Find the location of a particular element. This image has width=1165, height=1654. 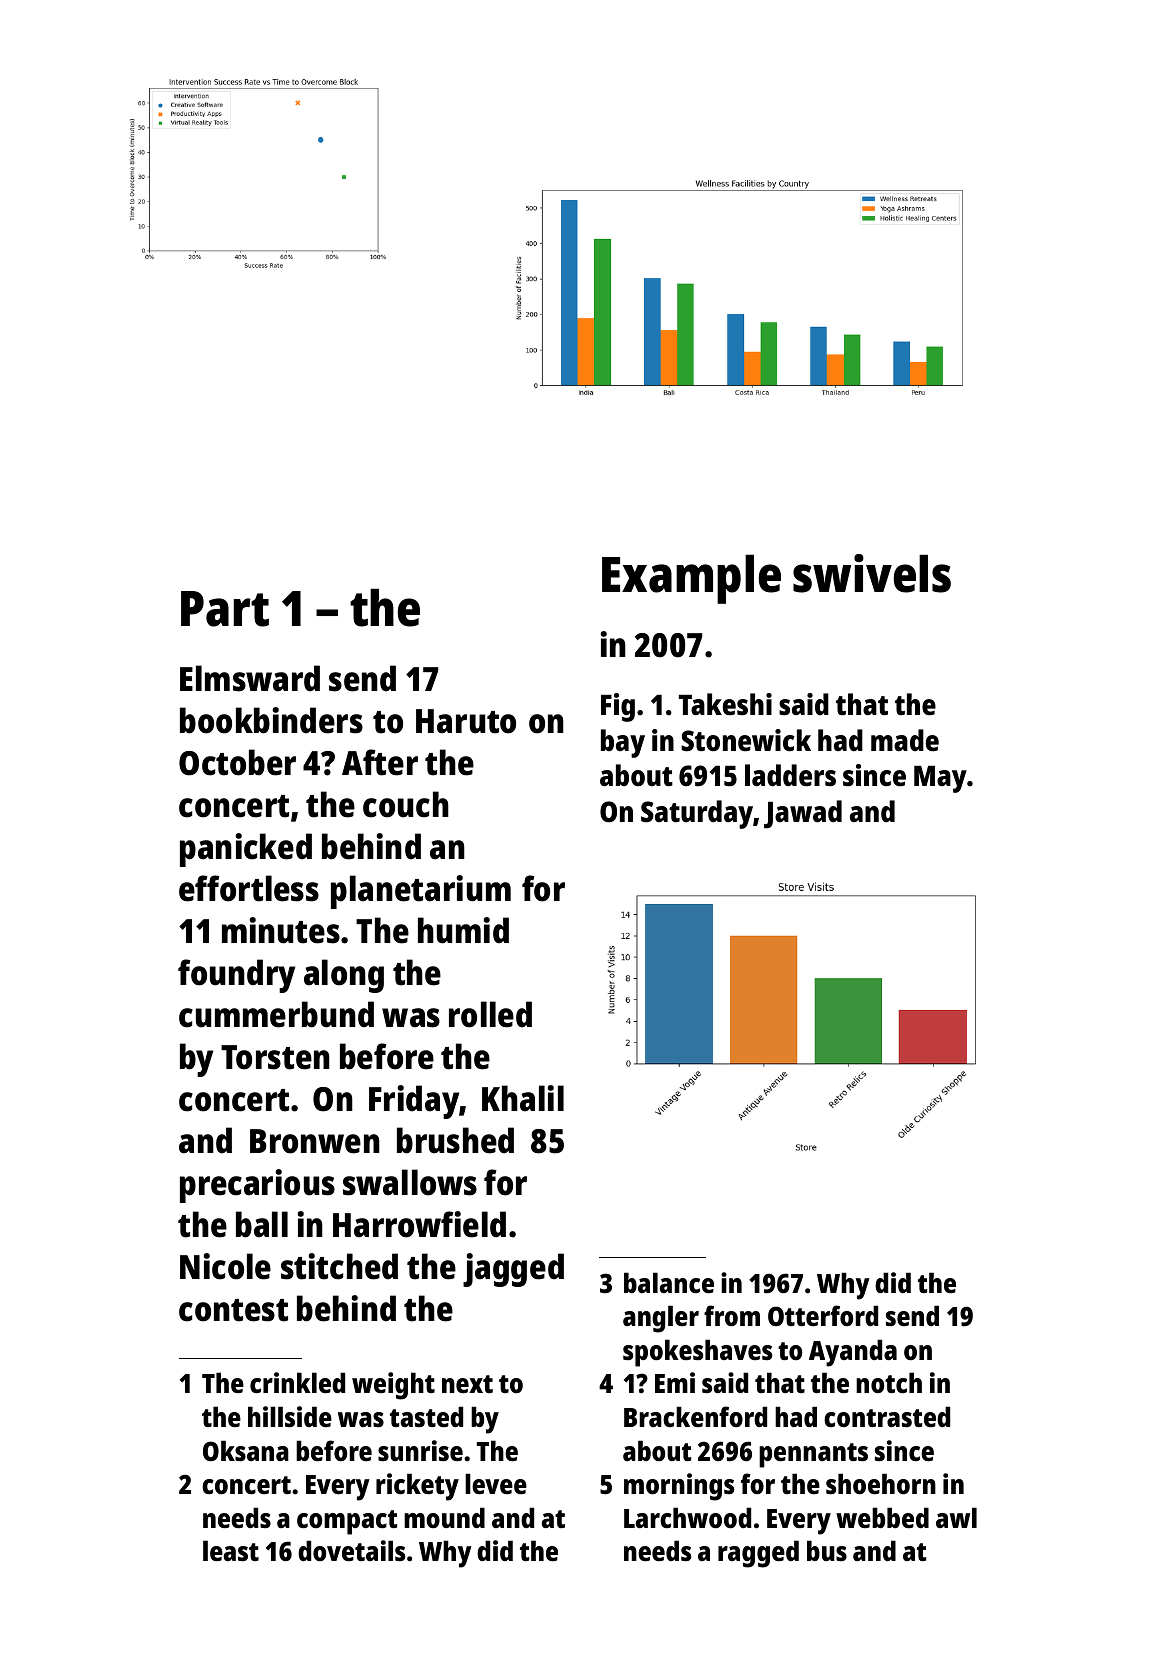

Part is located at coordinates (225, 609).
